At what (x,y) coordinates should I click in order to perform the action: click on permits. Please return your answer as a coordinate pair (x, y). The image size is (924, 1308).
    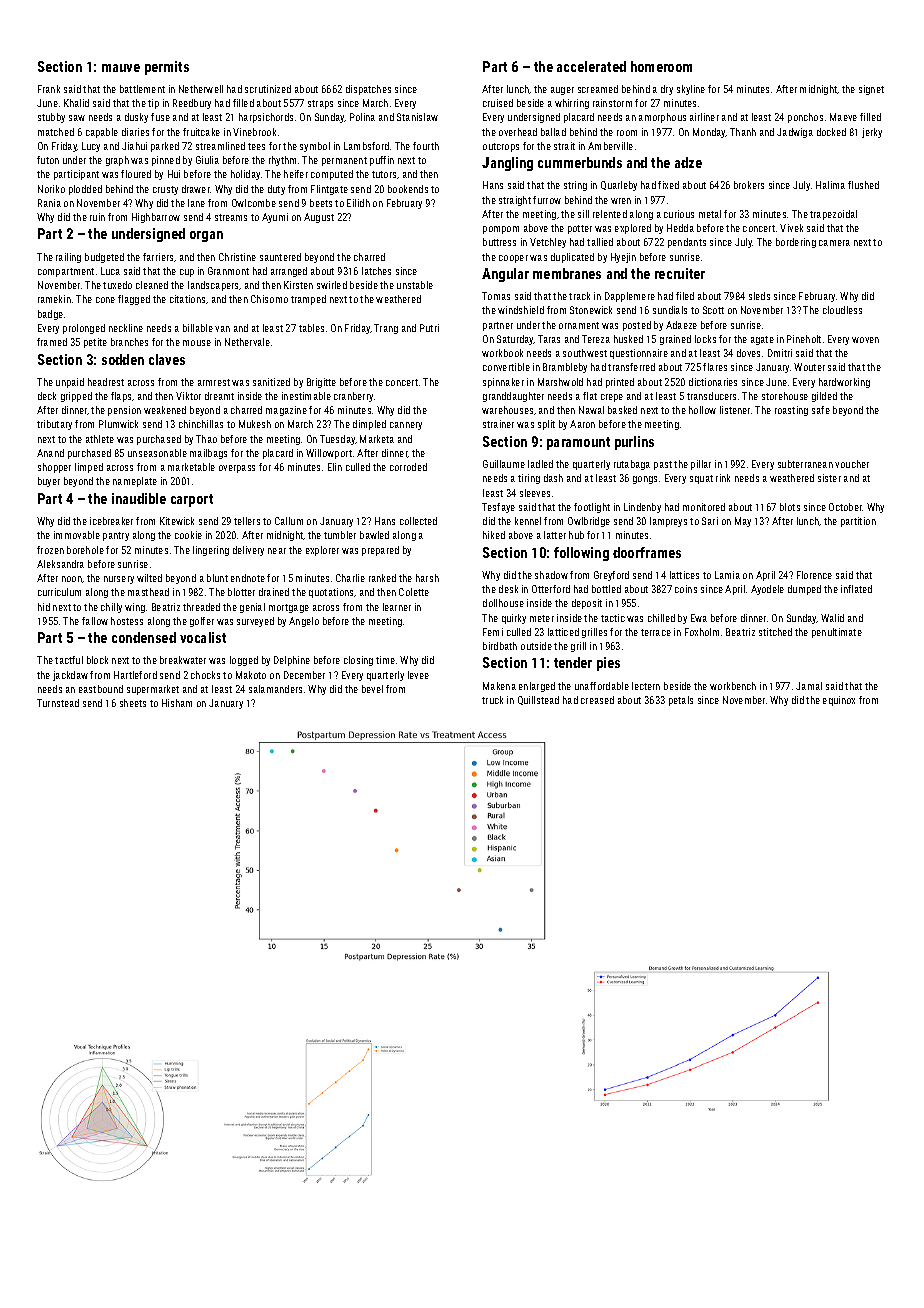
    Looking at the image, I should click on (167, 68).
